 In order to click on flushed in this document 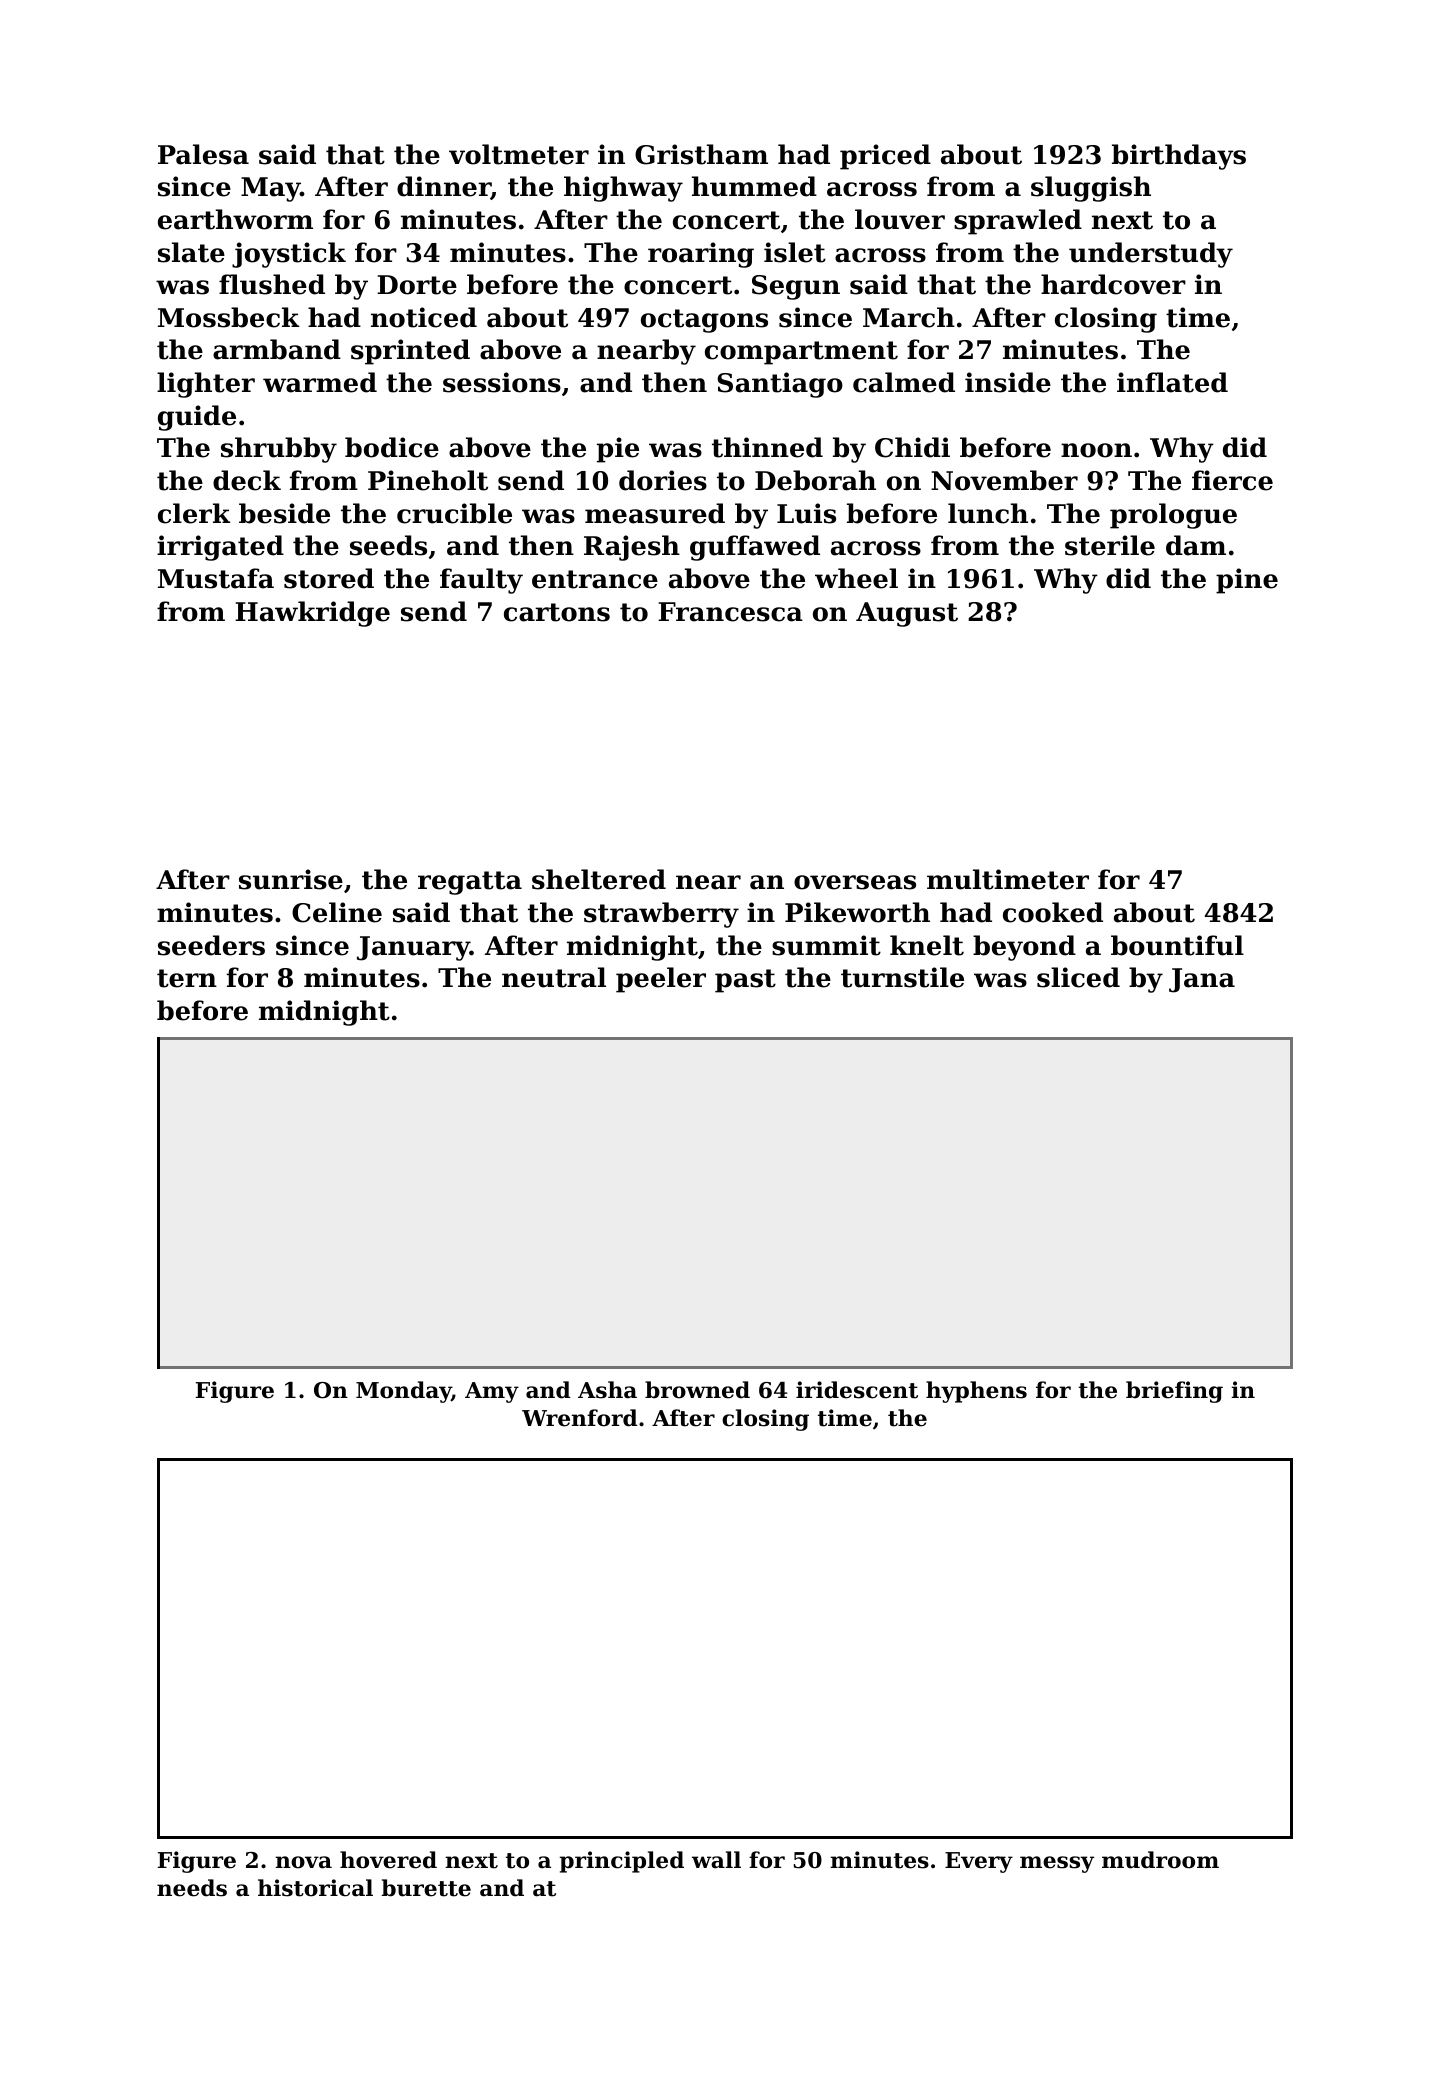, I will do `click(272, 284)`.
